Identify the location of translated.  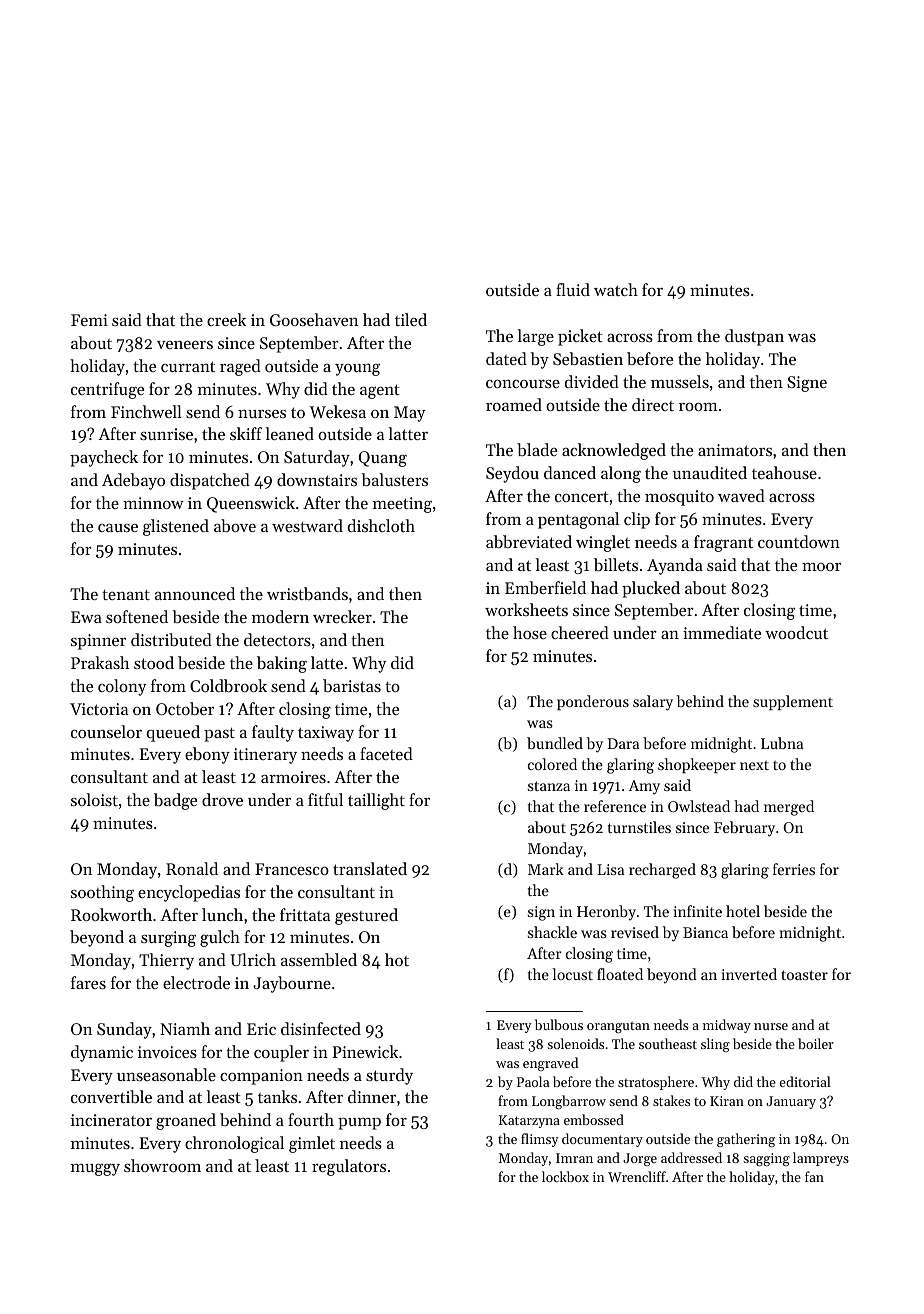
(370, 868).
